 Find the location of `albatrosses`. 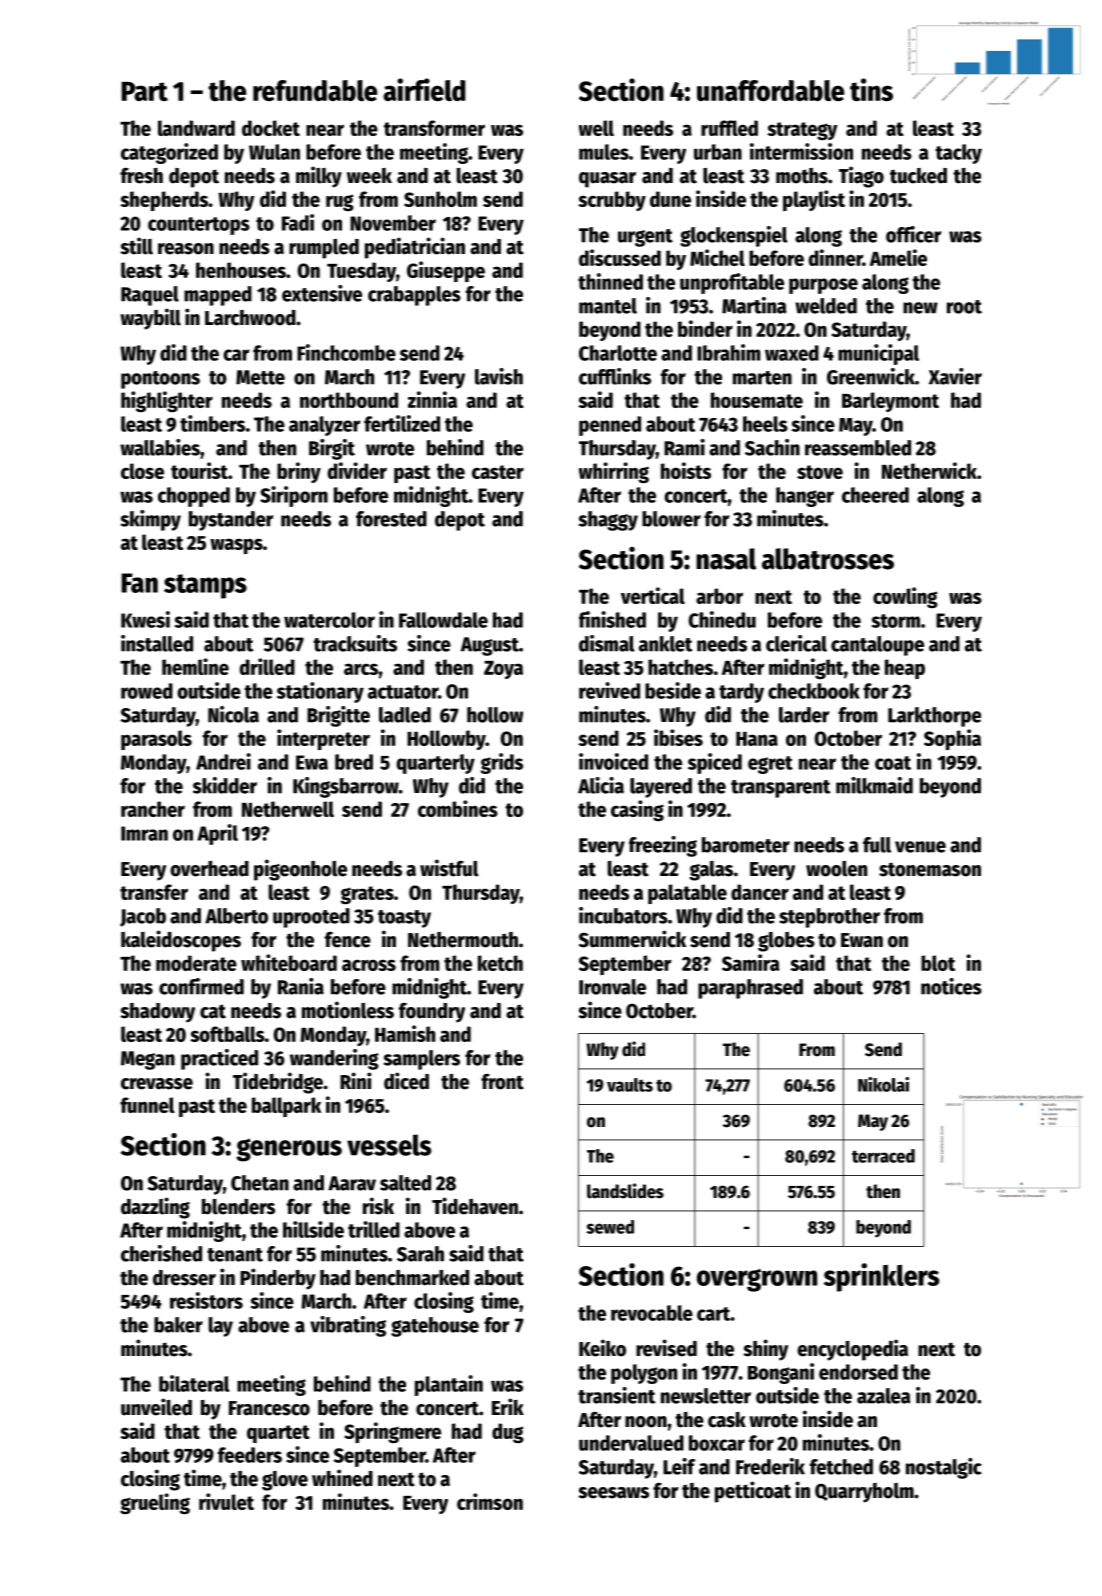

albatrosses is located at coordinates (828, 559).
